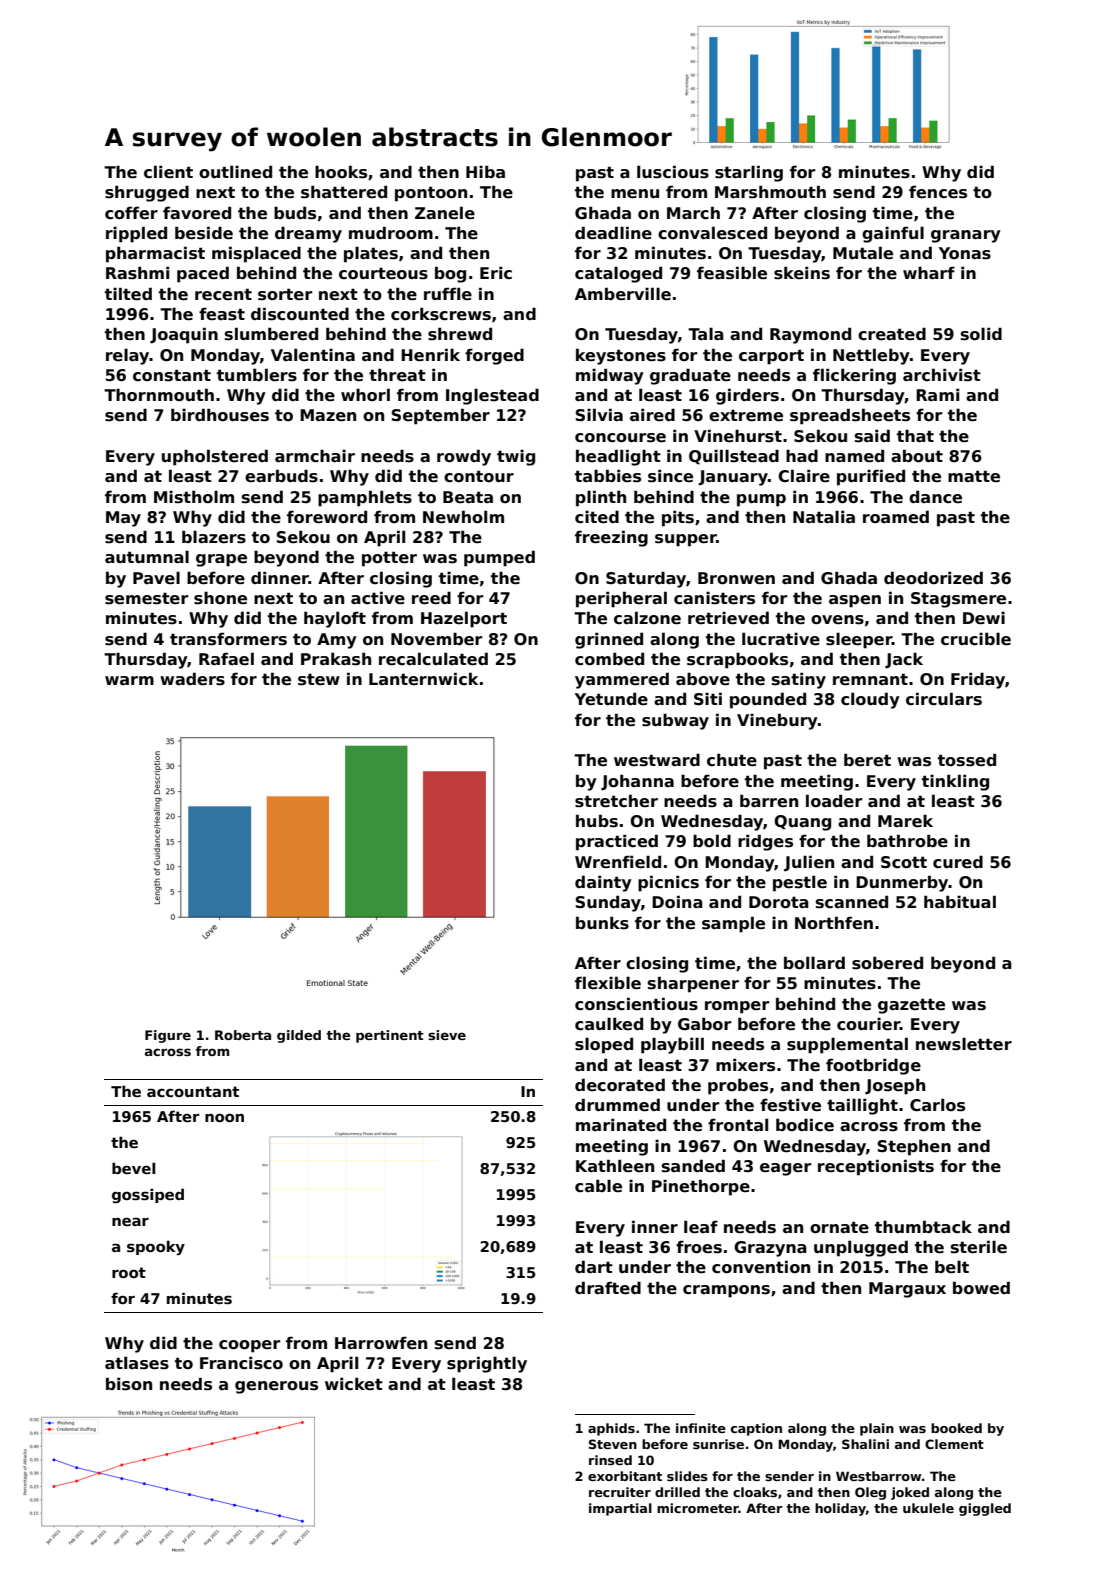  I want to click on sieve, so click(447, 1035).
